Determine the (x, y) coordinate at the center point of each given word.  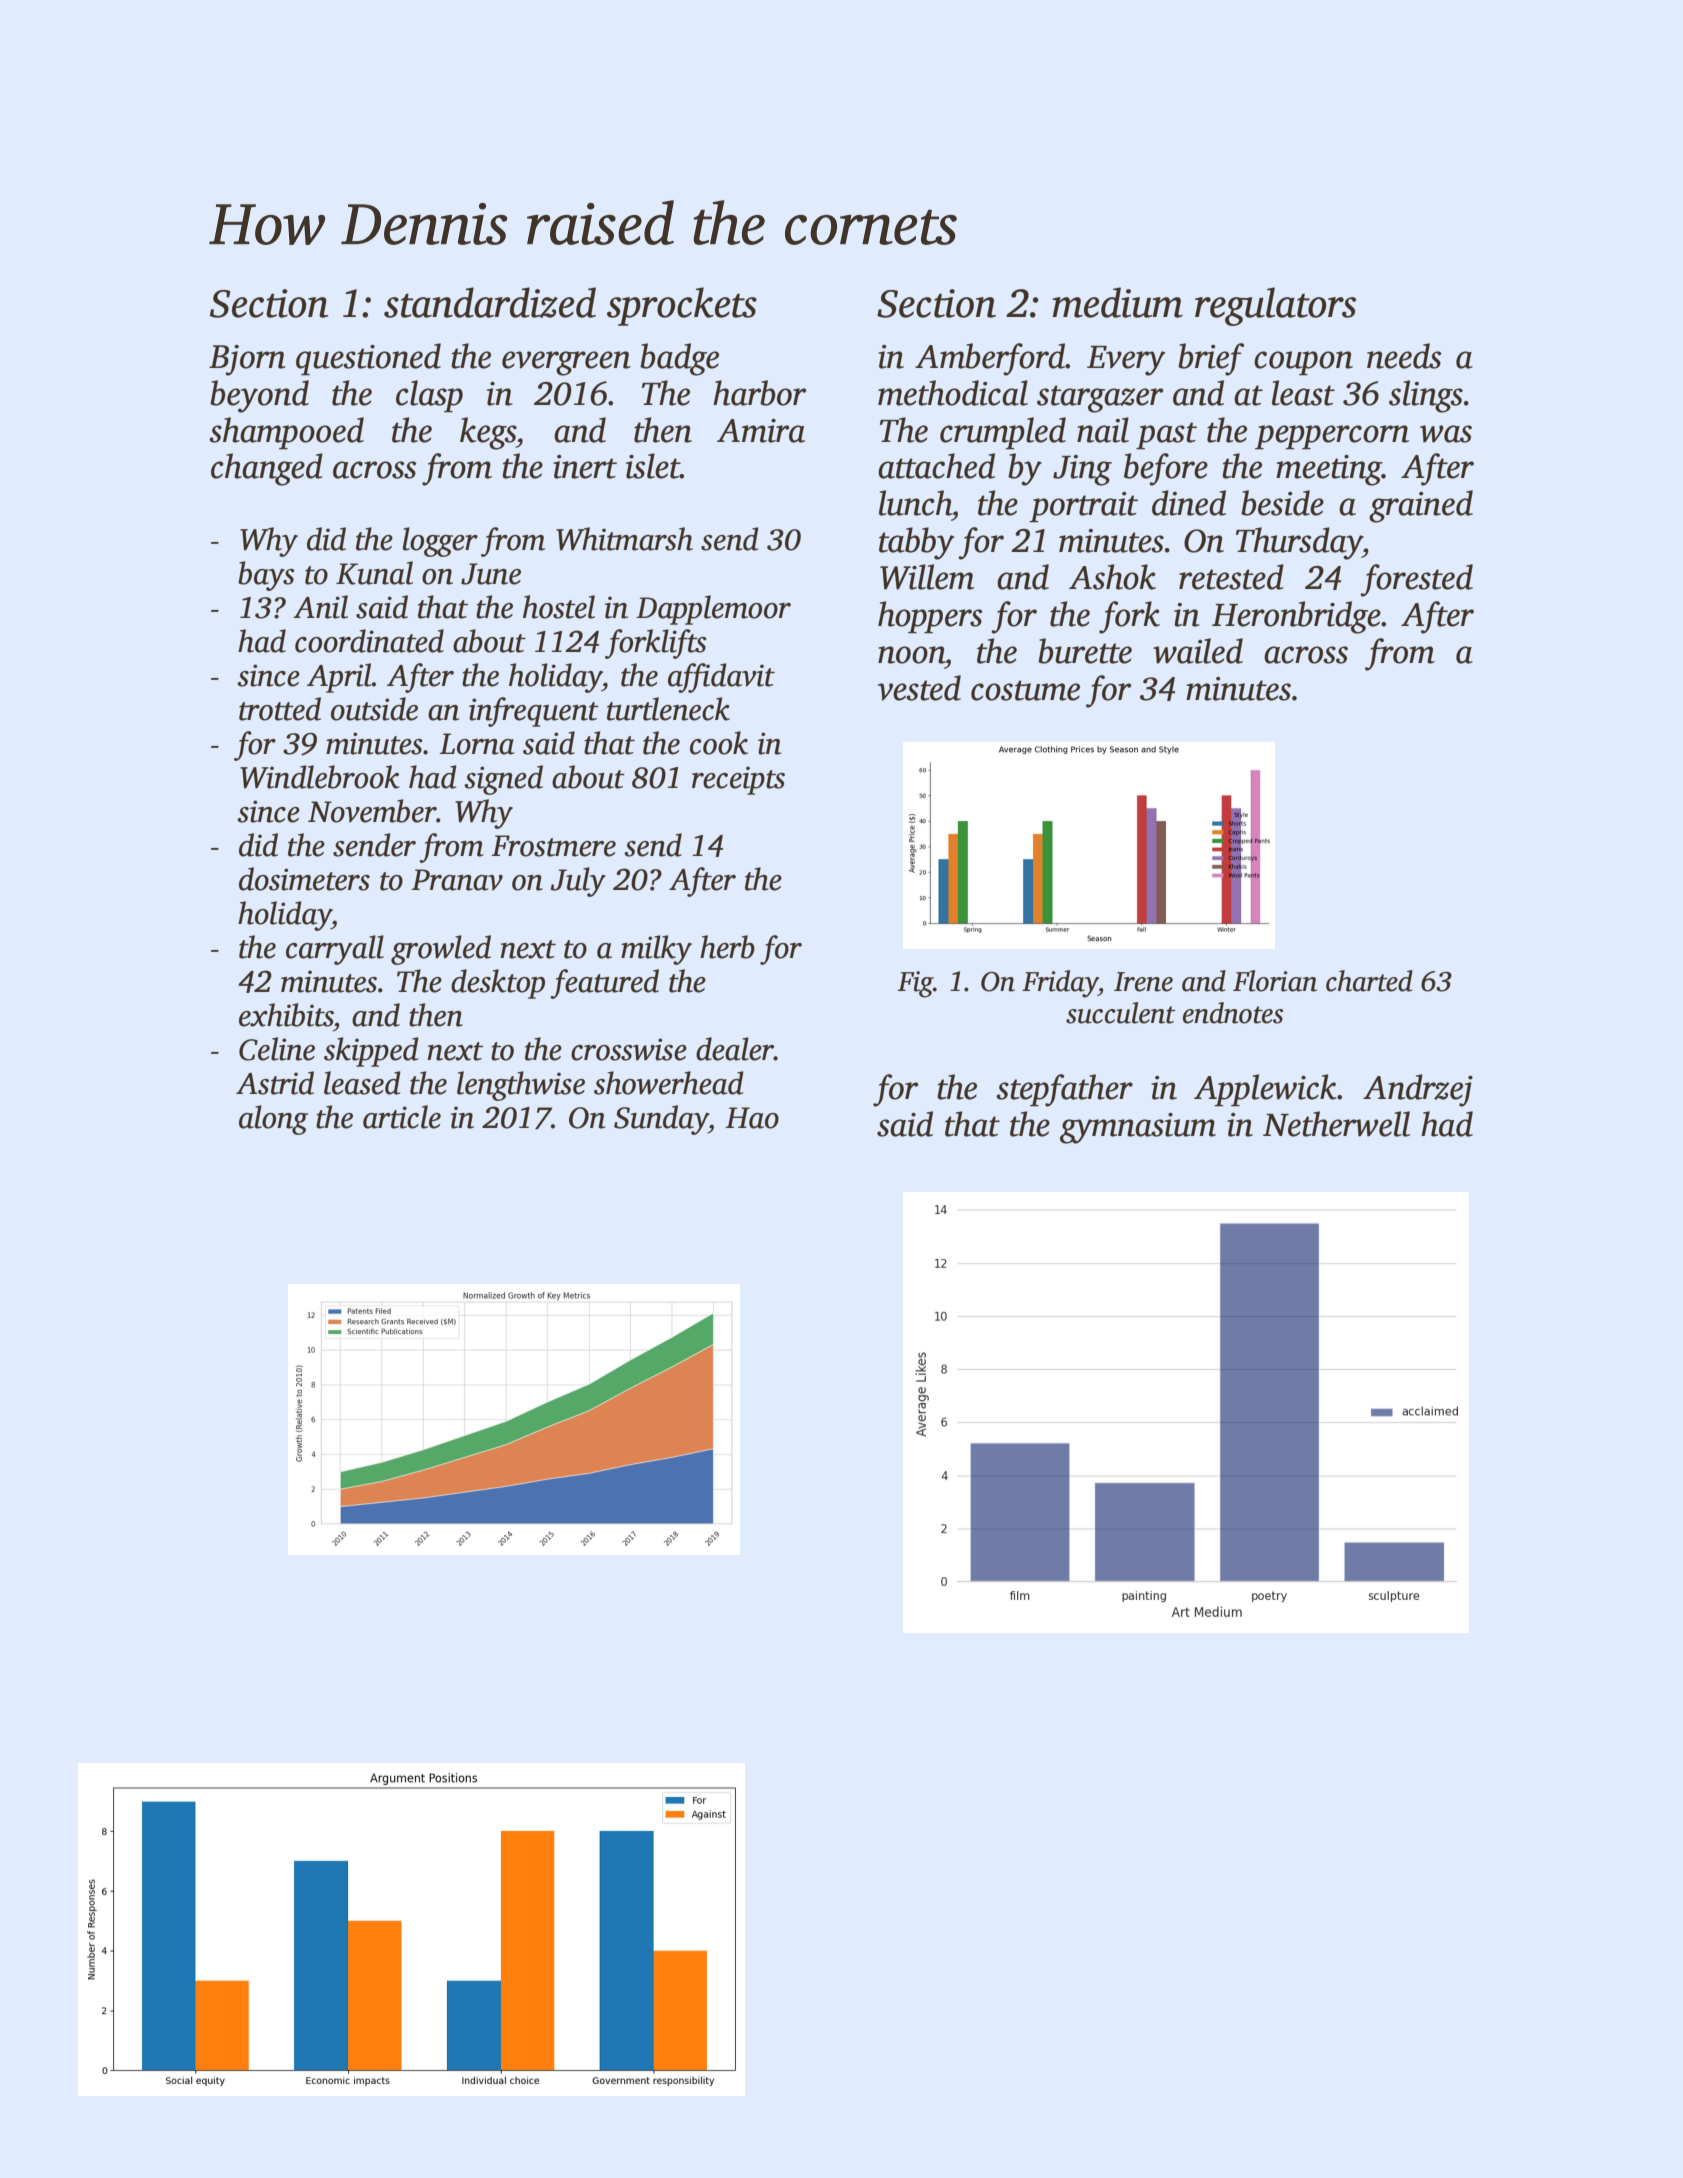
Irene (1143, 982)
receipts (738, 780)
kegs (488, 433)
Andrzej (1418, 1090)
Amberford (990, 359)
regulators (1275, 306)
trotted (280, 709)
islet (653, 466)
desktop (498, 984)
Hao (752, 1118)
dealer (735, 1049)
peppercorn (1332, 437)
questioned (368, 359)
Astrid (275, 1083)
